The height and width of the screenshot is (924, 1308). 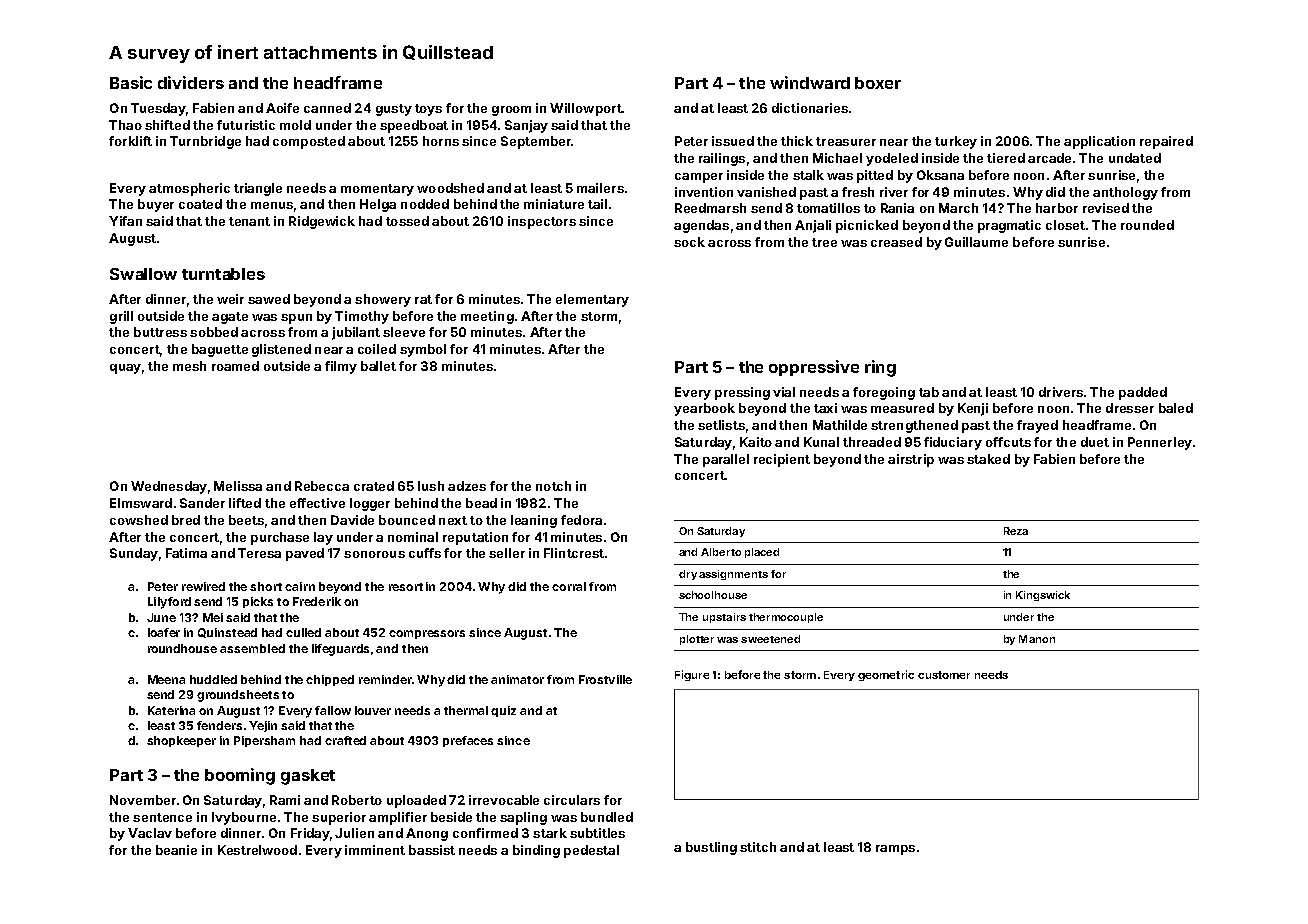 I want to click on Figure, so click(x=692, y=675).
